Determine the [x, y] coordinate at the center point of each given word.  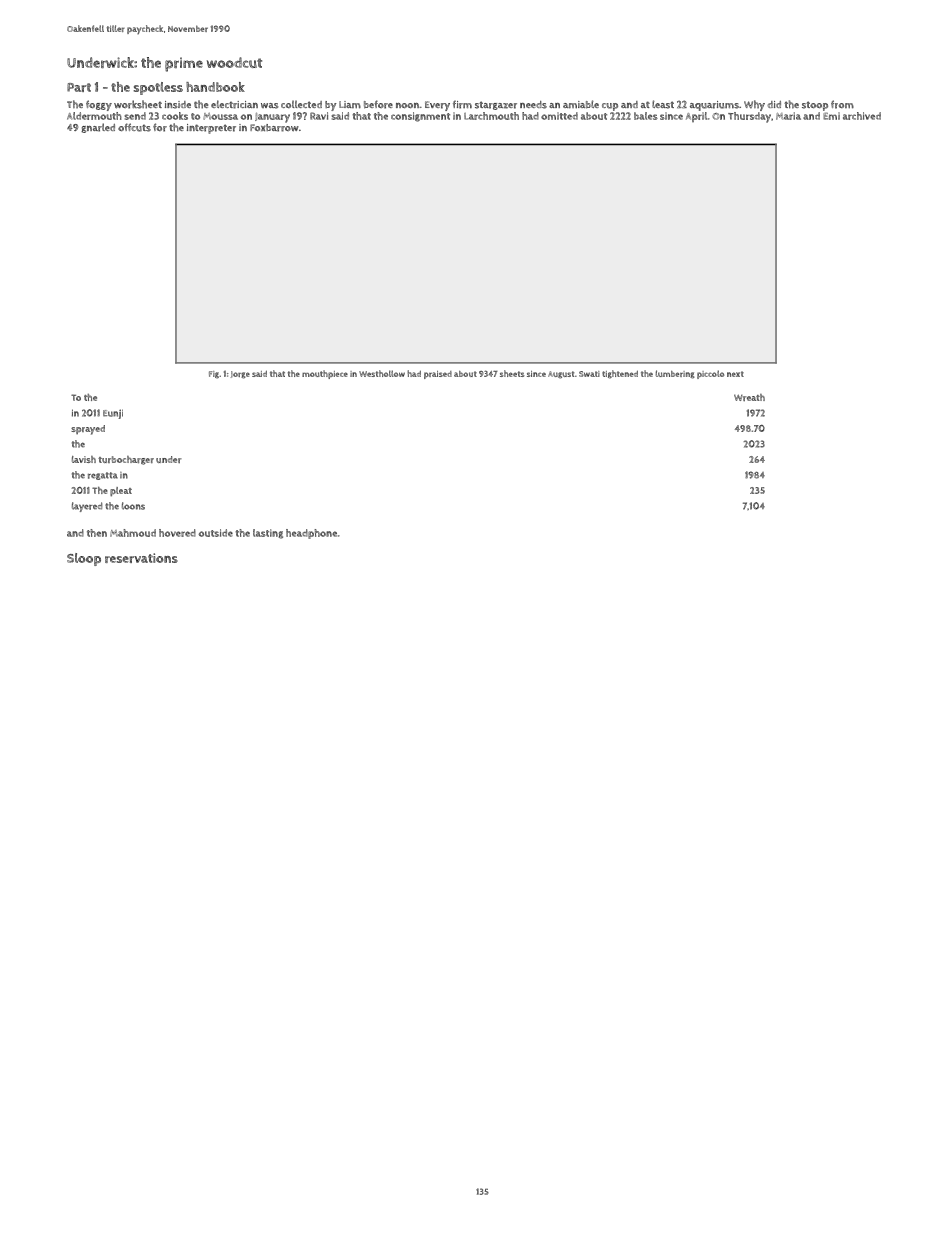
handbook [215, 87]
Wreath [749, 397]
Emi [831, 116]
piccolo [710, 374]
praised [438, 375]
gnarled [98, 128]
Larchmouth [491, 116]
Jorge [240, 375]
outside [216, 533]
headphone [311, 534]
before [378, 104]
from [842, 104]
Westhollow [382, 373]
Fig [214, 375]
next [735, 374]
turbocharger [126, 460]
